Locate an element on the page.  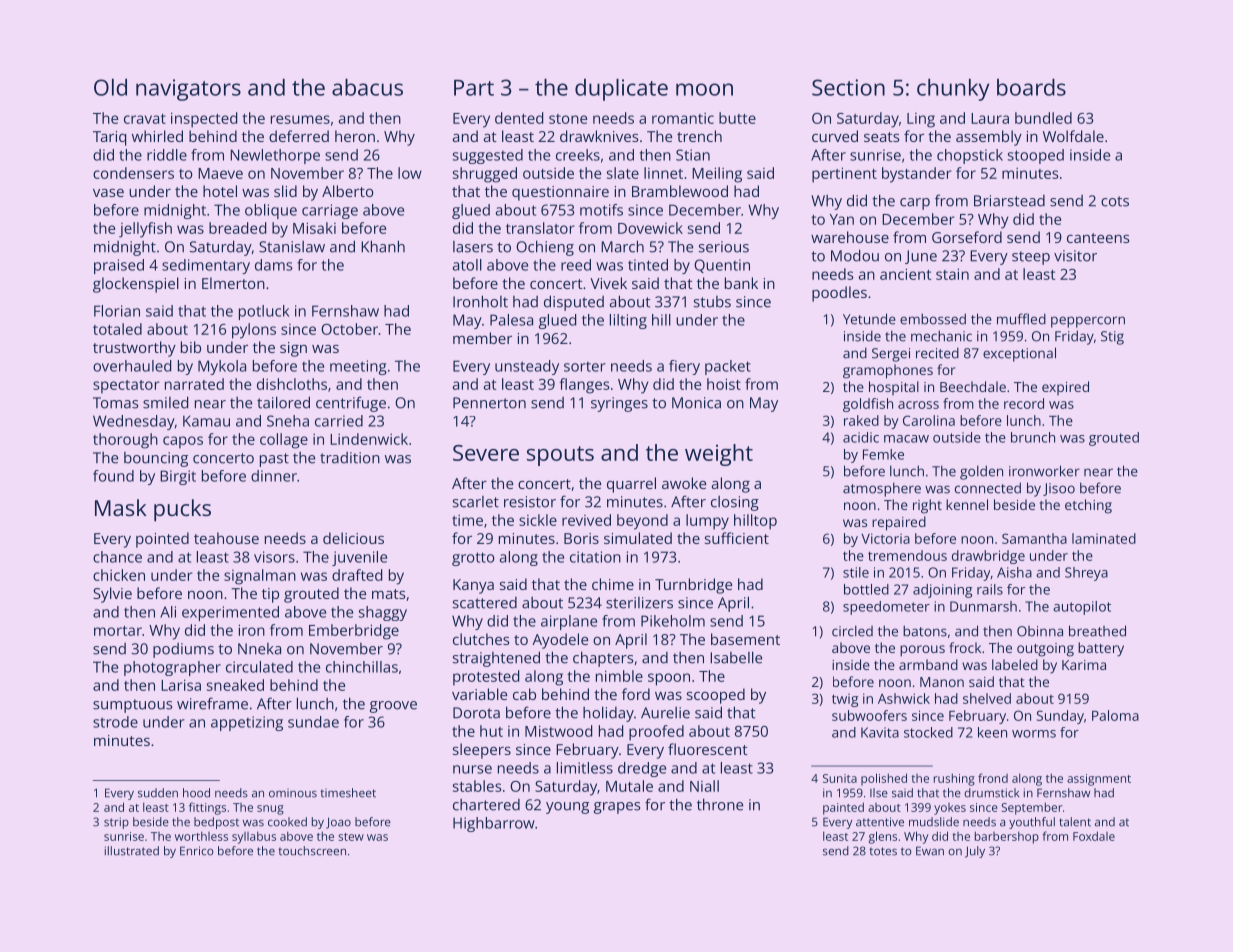
canteens is located at coordinates (1098, 238).
